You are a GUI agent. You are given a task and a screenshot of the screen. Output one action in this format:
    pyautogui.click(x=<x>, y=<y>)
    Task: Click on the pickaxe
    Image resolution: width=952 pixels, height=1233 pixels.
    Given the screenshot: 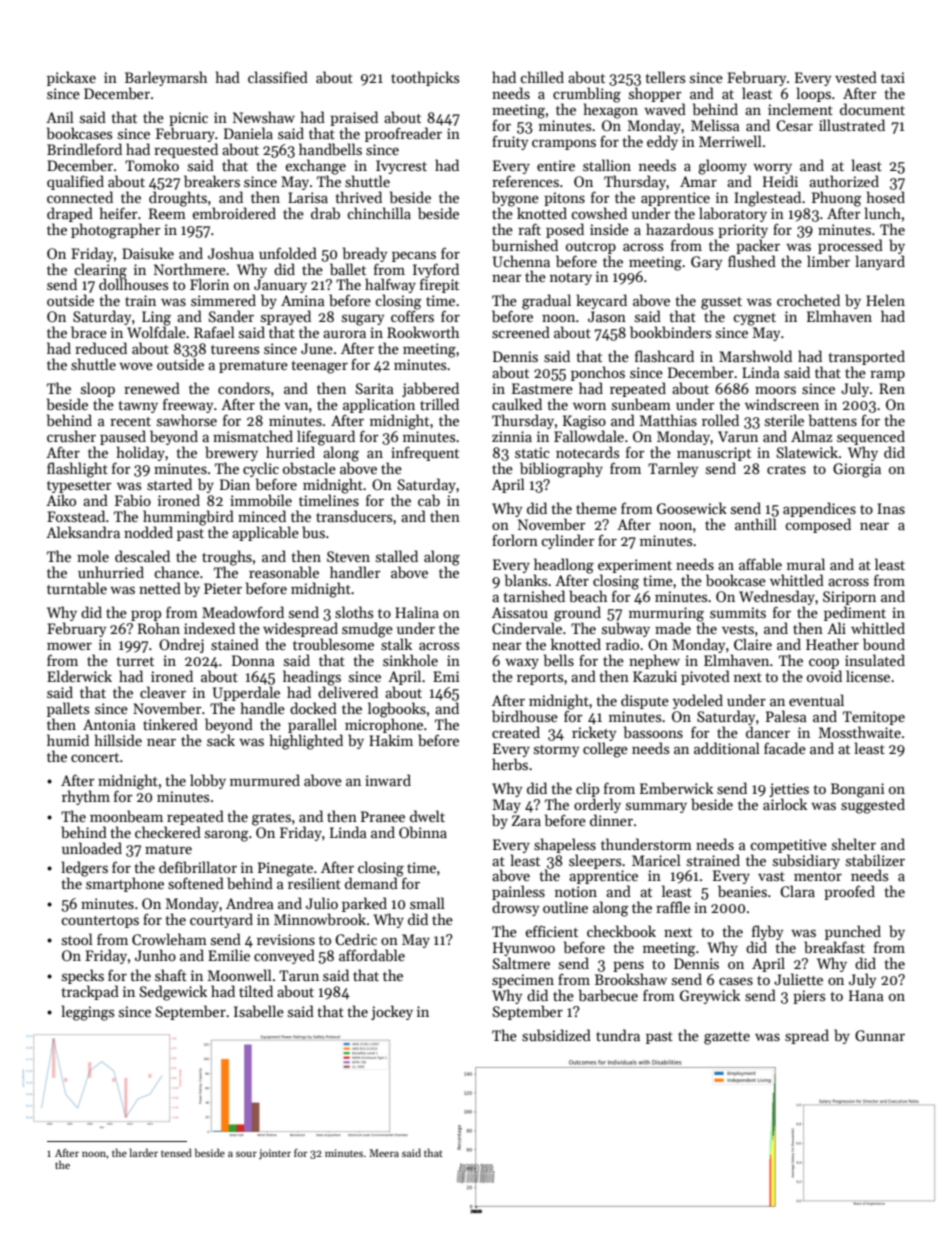 What is the action you would take?
    pyautogui.click(x=71, y=78)
